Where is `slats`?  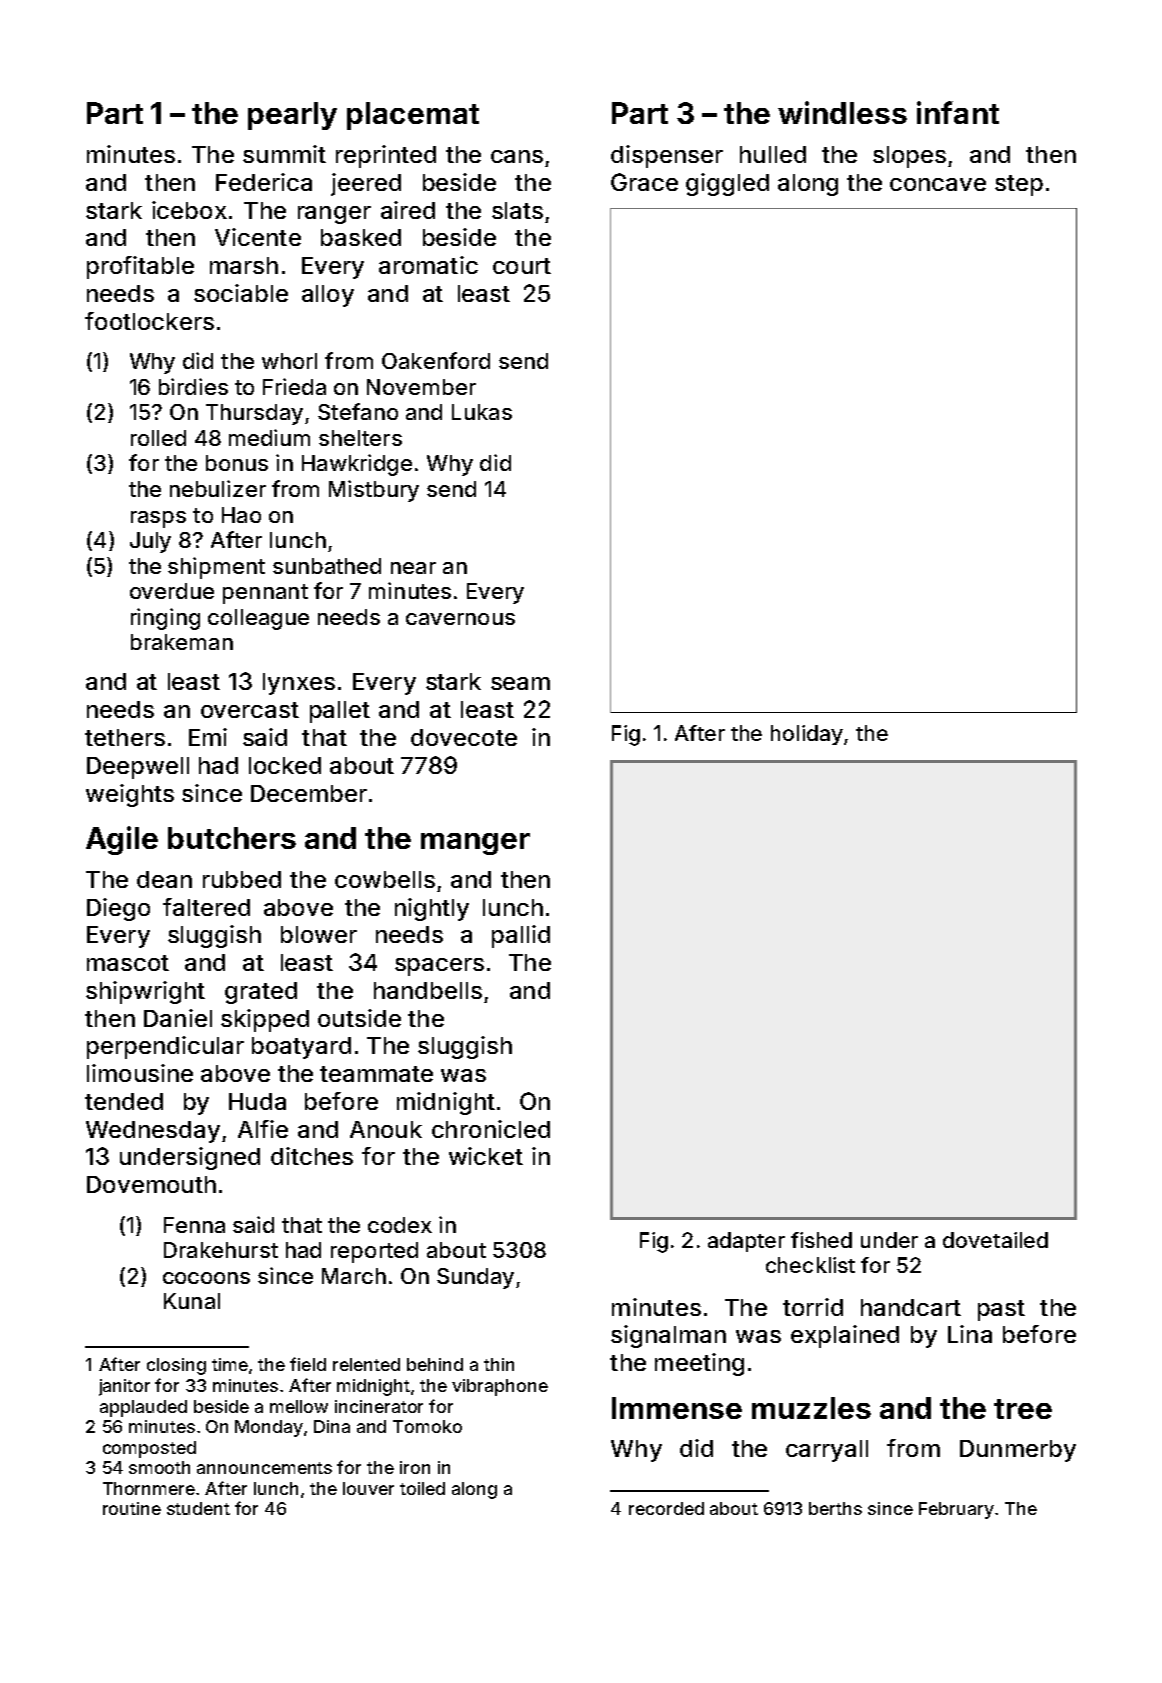 slats is located at coordinates (517, 210).
